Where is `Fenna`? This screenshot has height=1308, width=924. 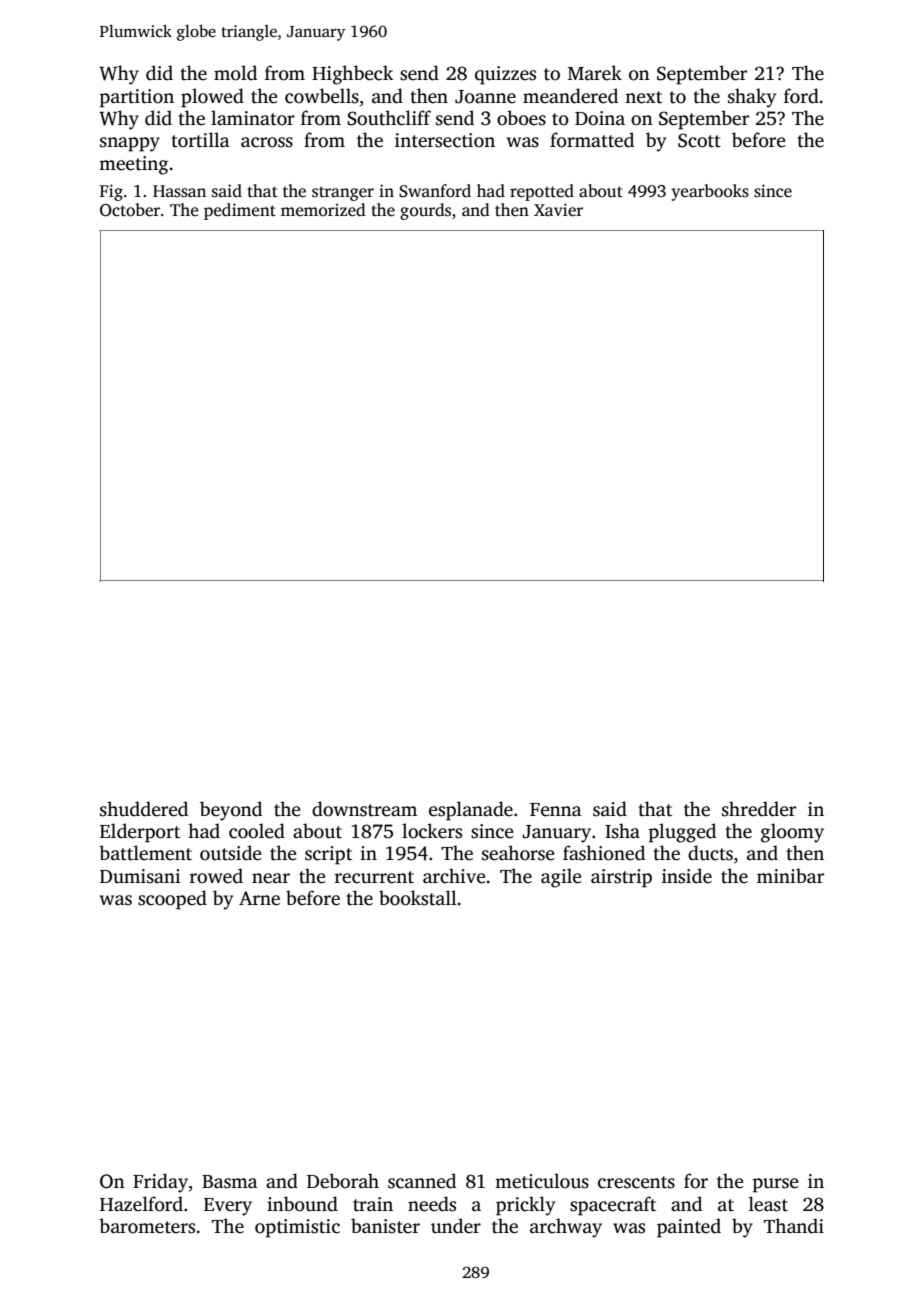 Fenna is located at coordinates (556, 810).
